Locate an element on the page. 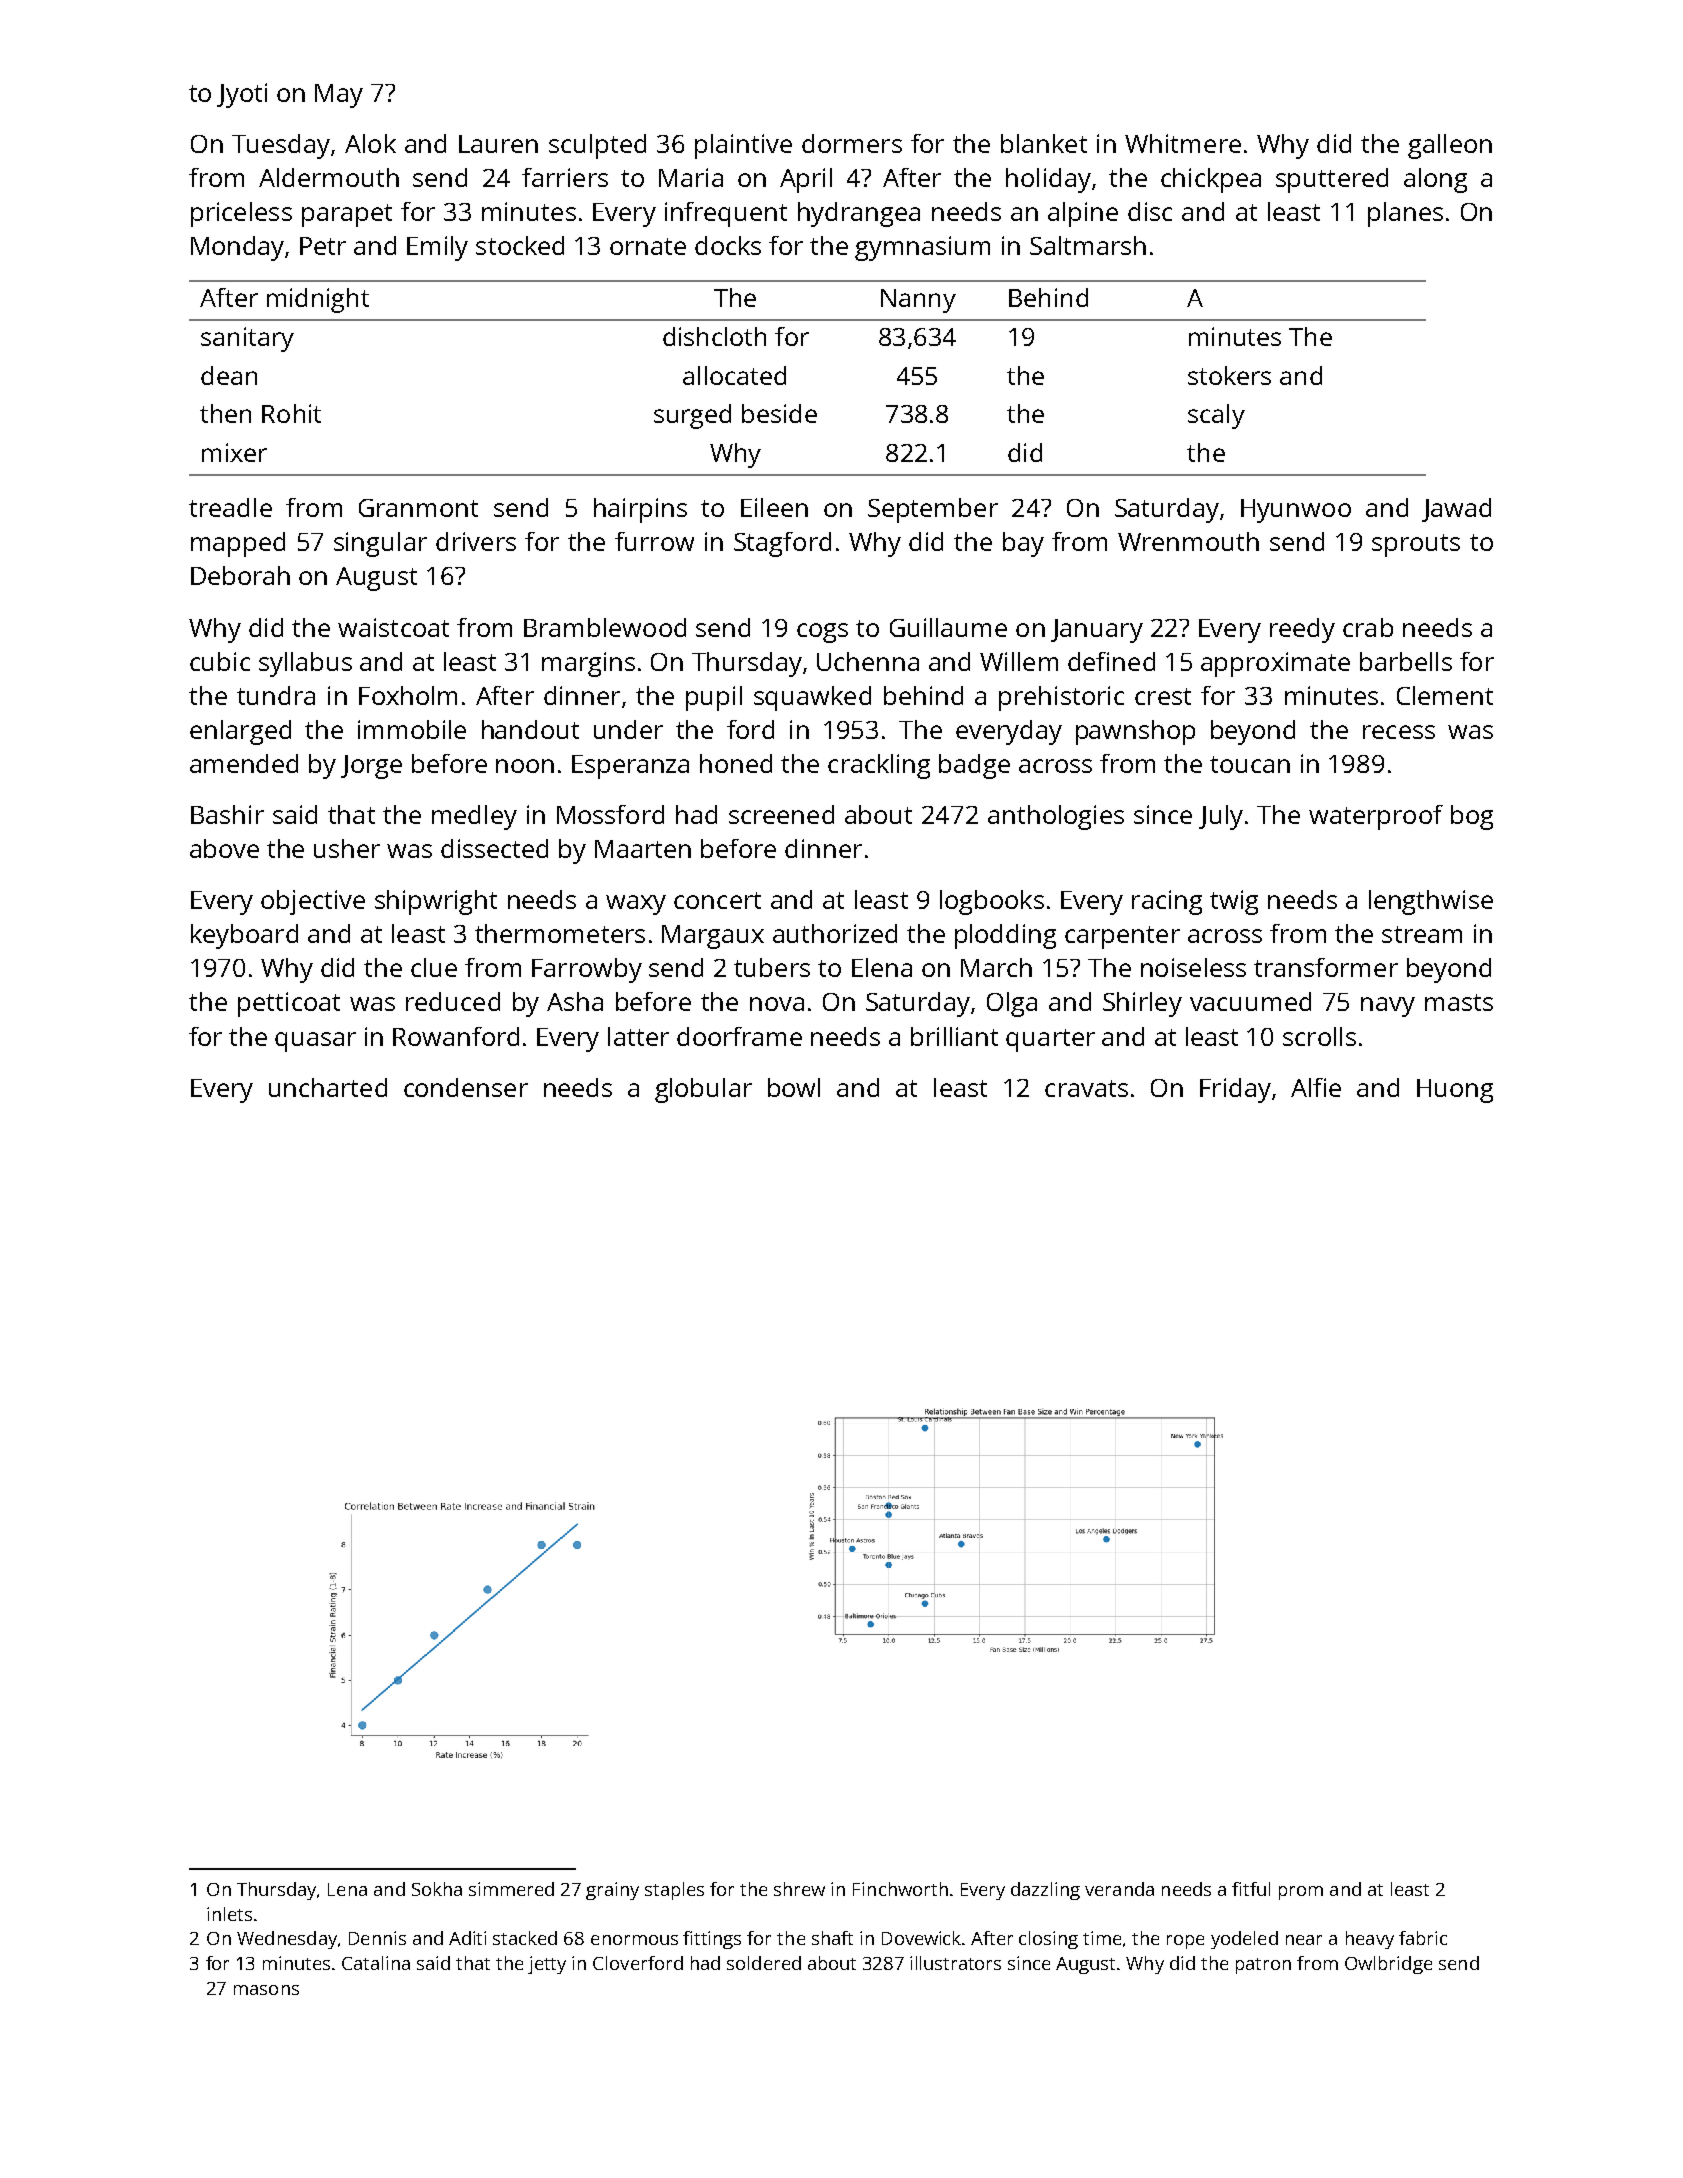 The width and height of the image is (1683, 2178). dormers is located at coordinates (852, 143).
